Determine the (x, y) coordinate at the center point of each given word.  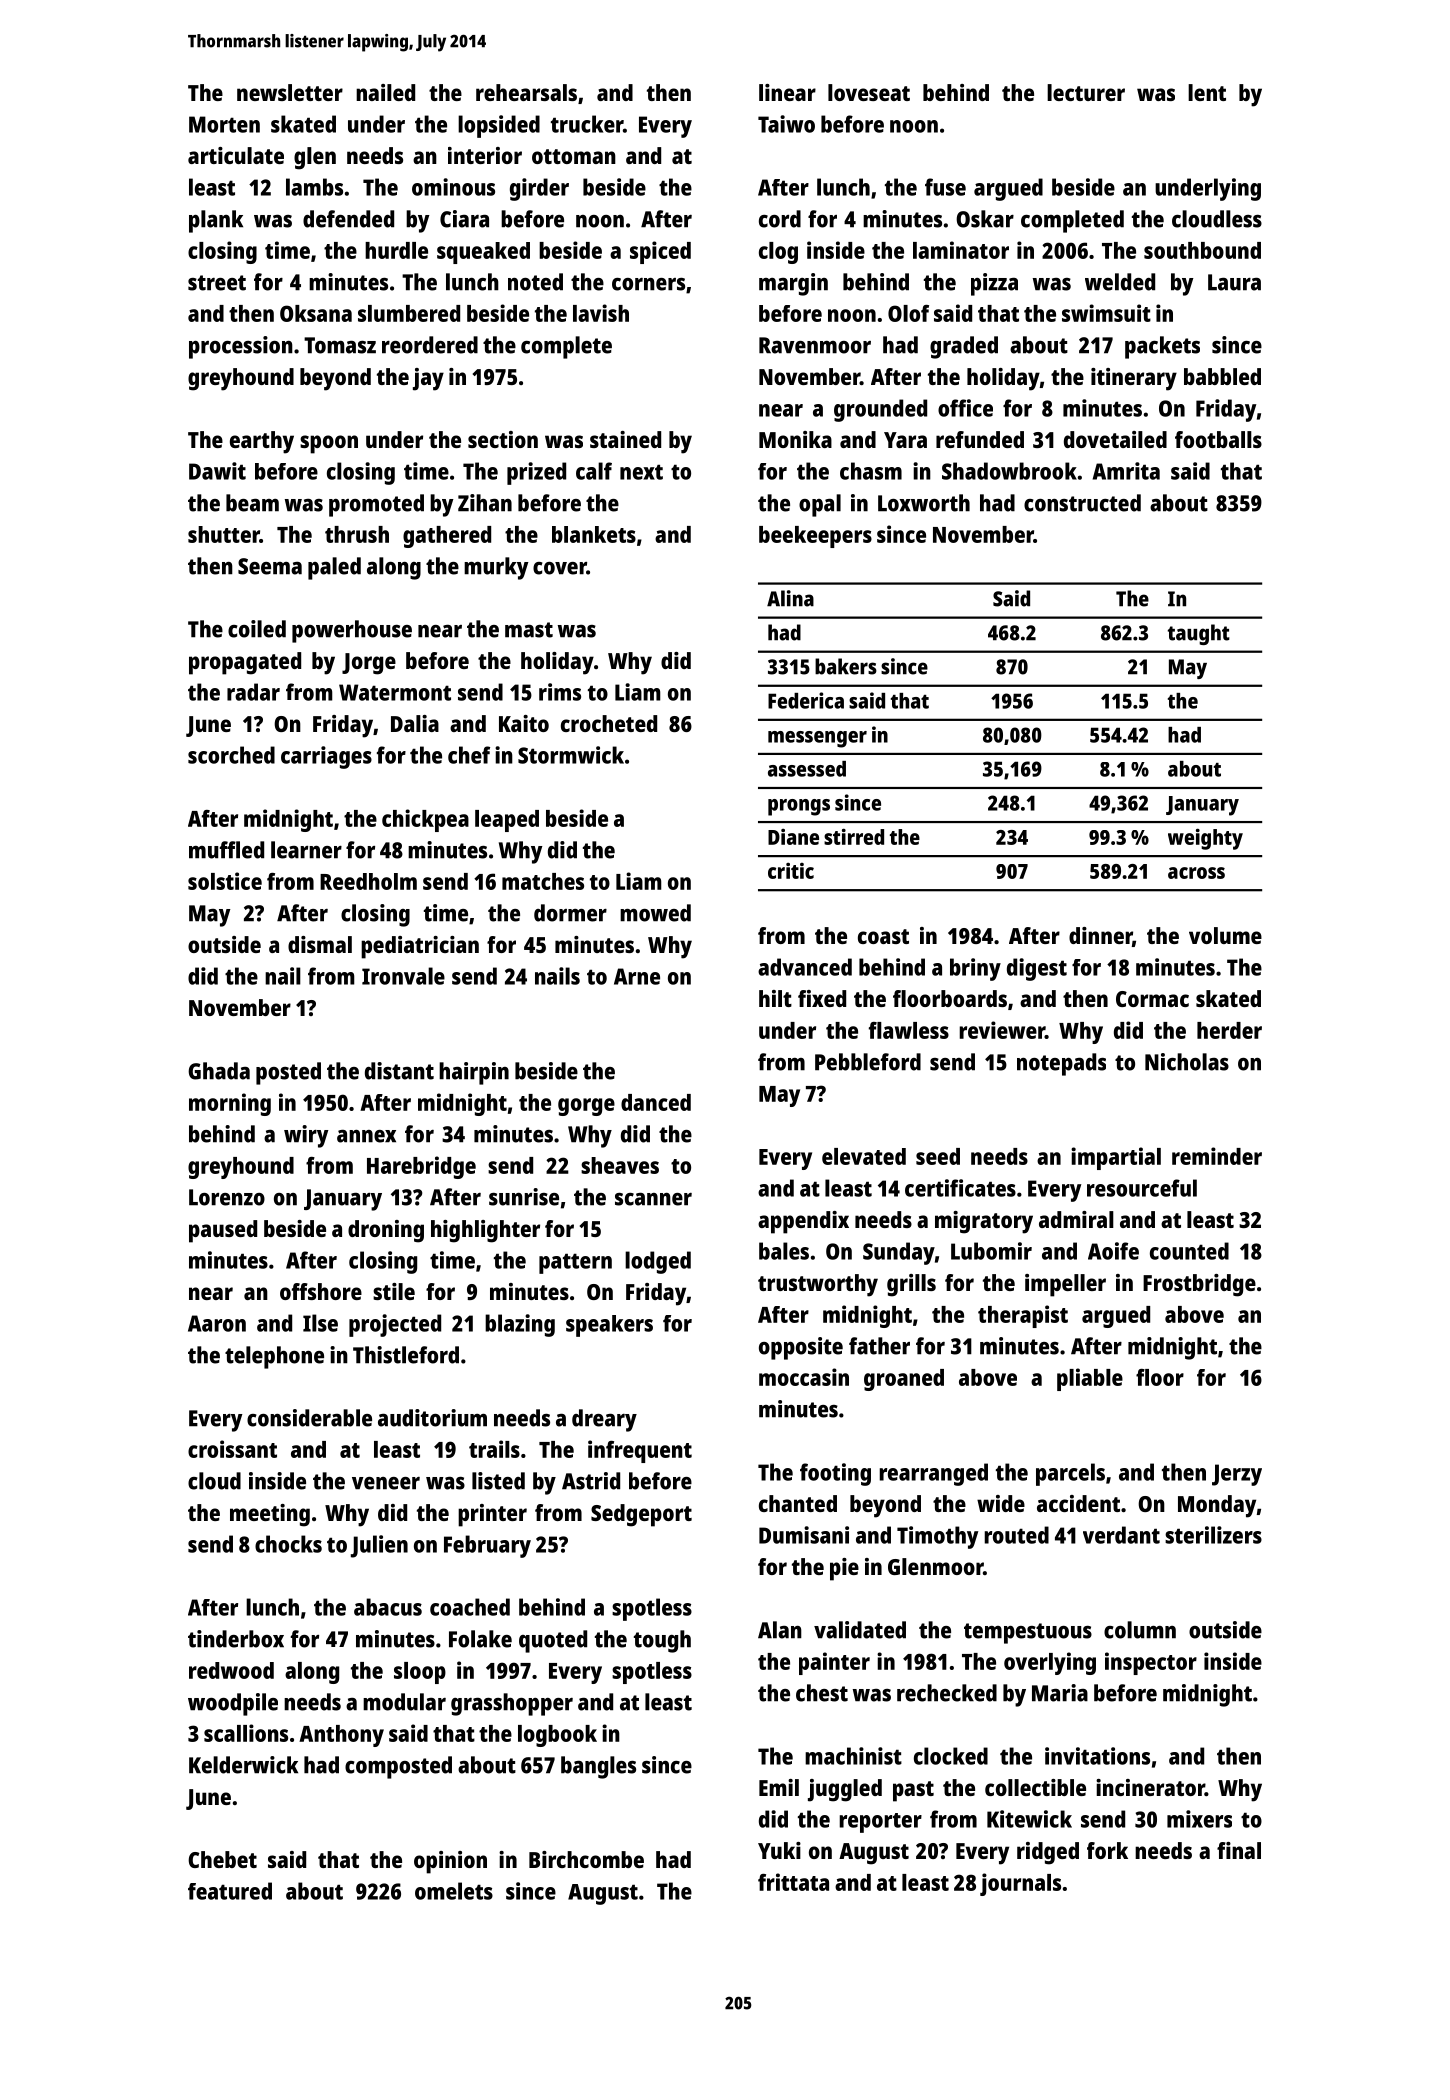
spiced (660, 252)
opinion (450, 1862)
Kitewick (1029, 1819)
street (217, 283)
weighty (1205, 839)
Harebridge (421, 1167)
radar (253, 692)
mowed (655, 913)
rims (560, 692)
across (1196, 873)
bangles (598, 1767)
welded (1120, 282)
